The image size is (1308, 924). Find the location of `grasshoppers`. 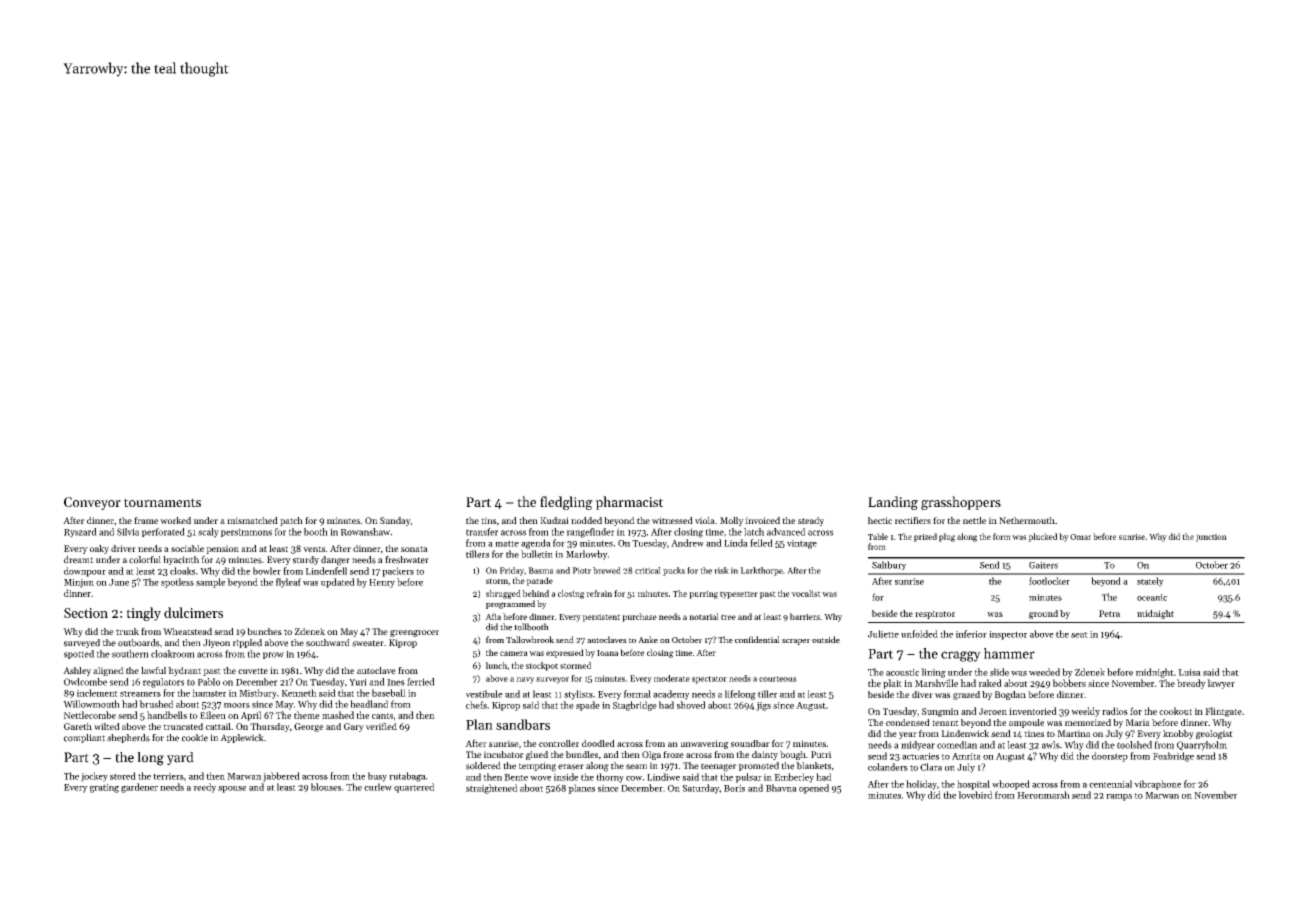

grasshoppers is located at coordinates (961, 503).
